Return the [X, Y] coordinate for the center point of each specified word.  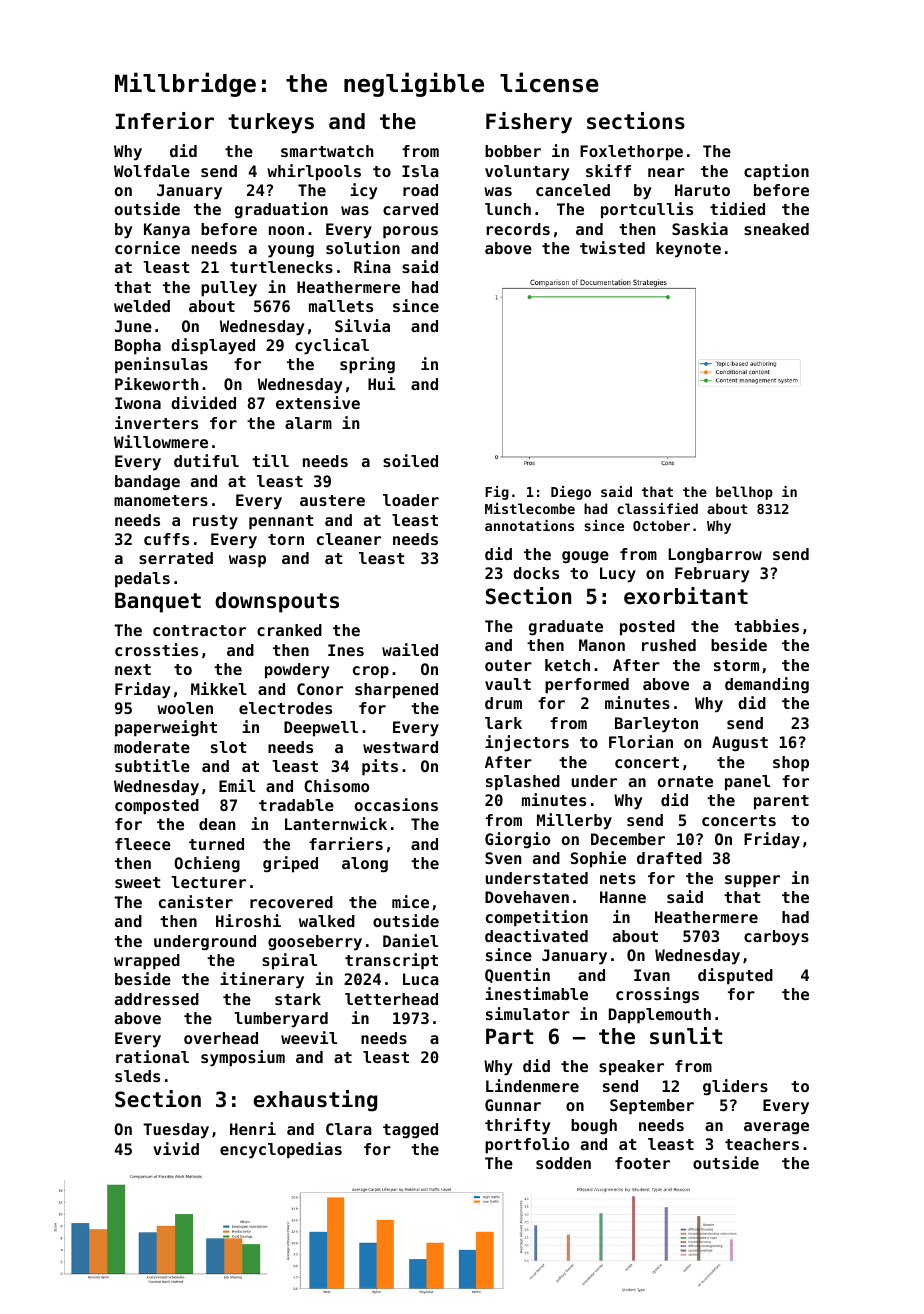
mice [410, 901]
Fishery [529, 123]
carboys [776, 938]
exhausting [315, 1101]
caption [776, 172]
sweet [138, 882]
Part [509, 1036]
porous [410, 232]
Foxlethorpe [631, 153]
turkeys [271, 123]
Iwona [138, 403]
